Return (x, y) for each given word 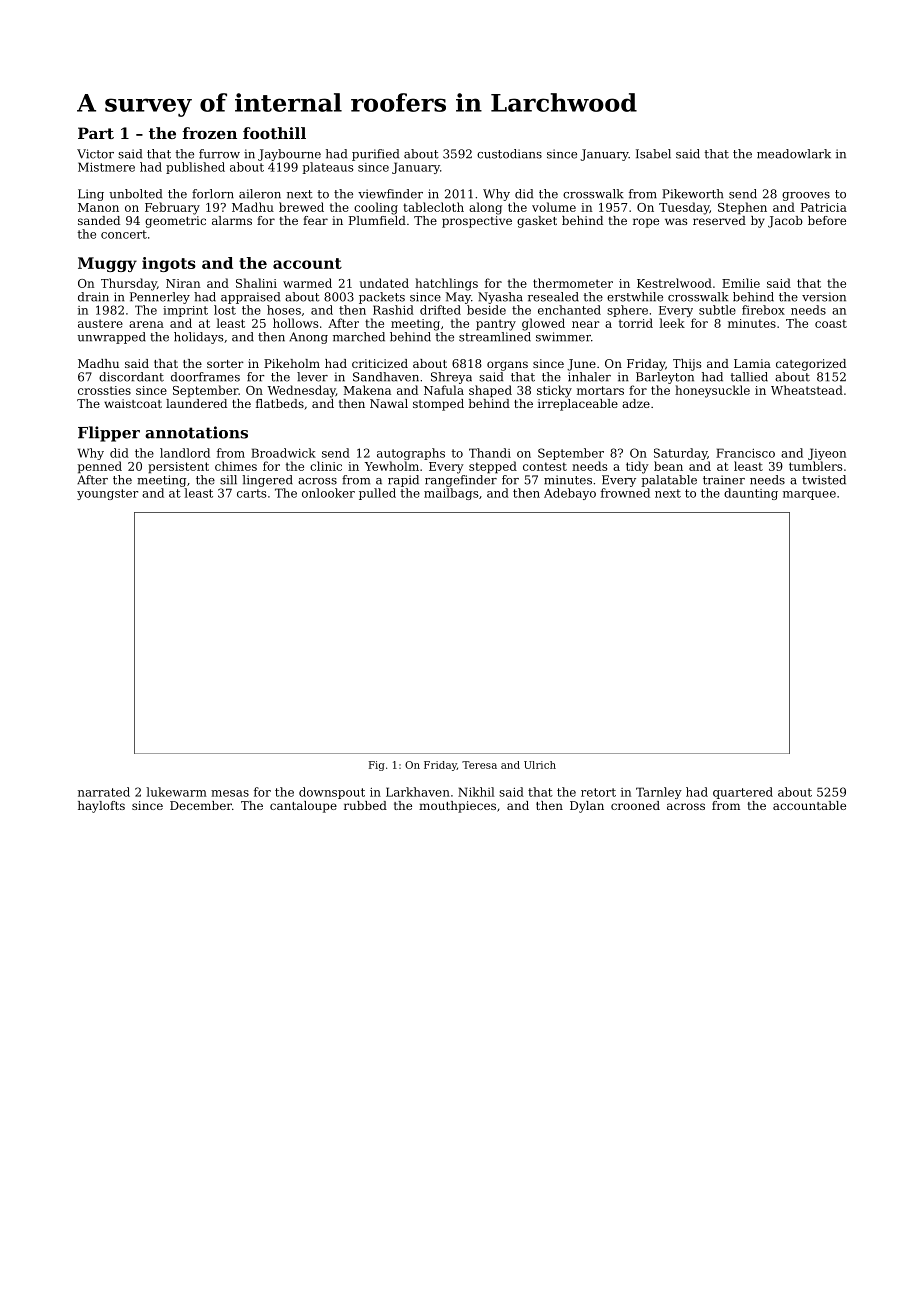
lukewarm (176, 792)
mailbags (451, 494)
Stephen (742, 208)
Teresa (479, 765)
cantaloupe (303, 807)
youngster (107, 494)
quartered (743, 793)
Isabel (653, 154)
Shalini (256, 283)
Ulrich (540, 765)
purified (375, 155)
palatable (669, 481)
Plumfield (377, 220)
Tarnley (659, 793)
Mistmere (106, 167)
